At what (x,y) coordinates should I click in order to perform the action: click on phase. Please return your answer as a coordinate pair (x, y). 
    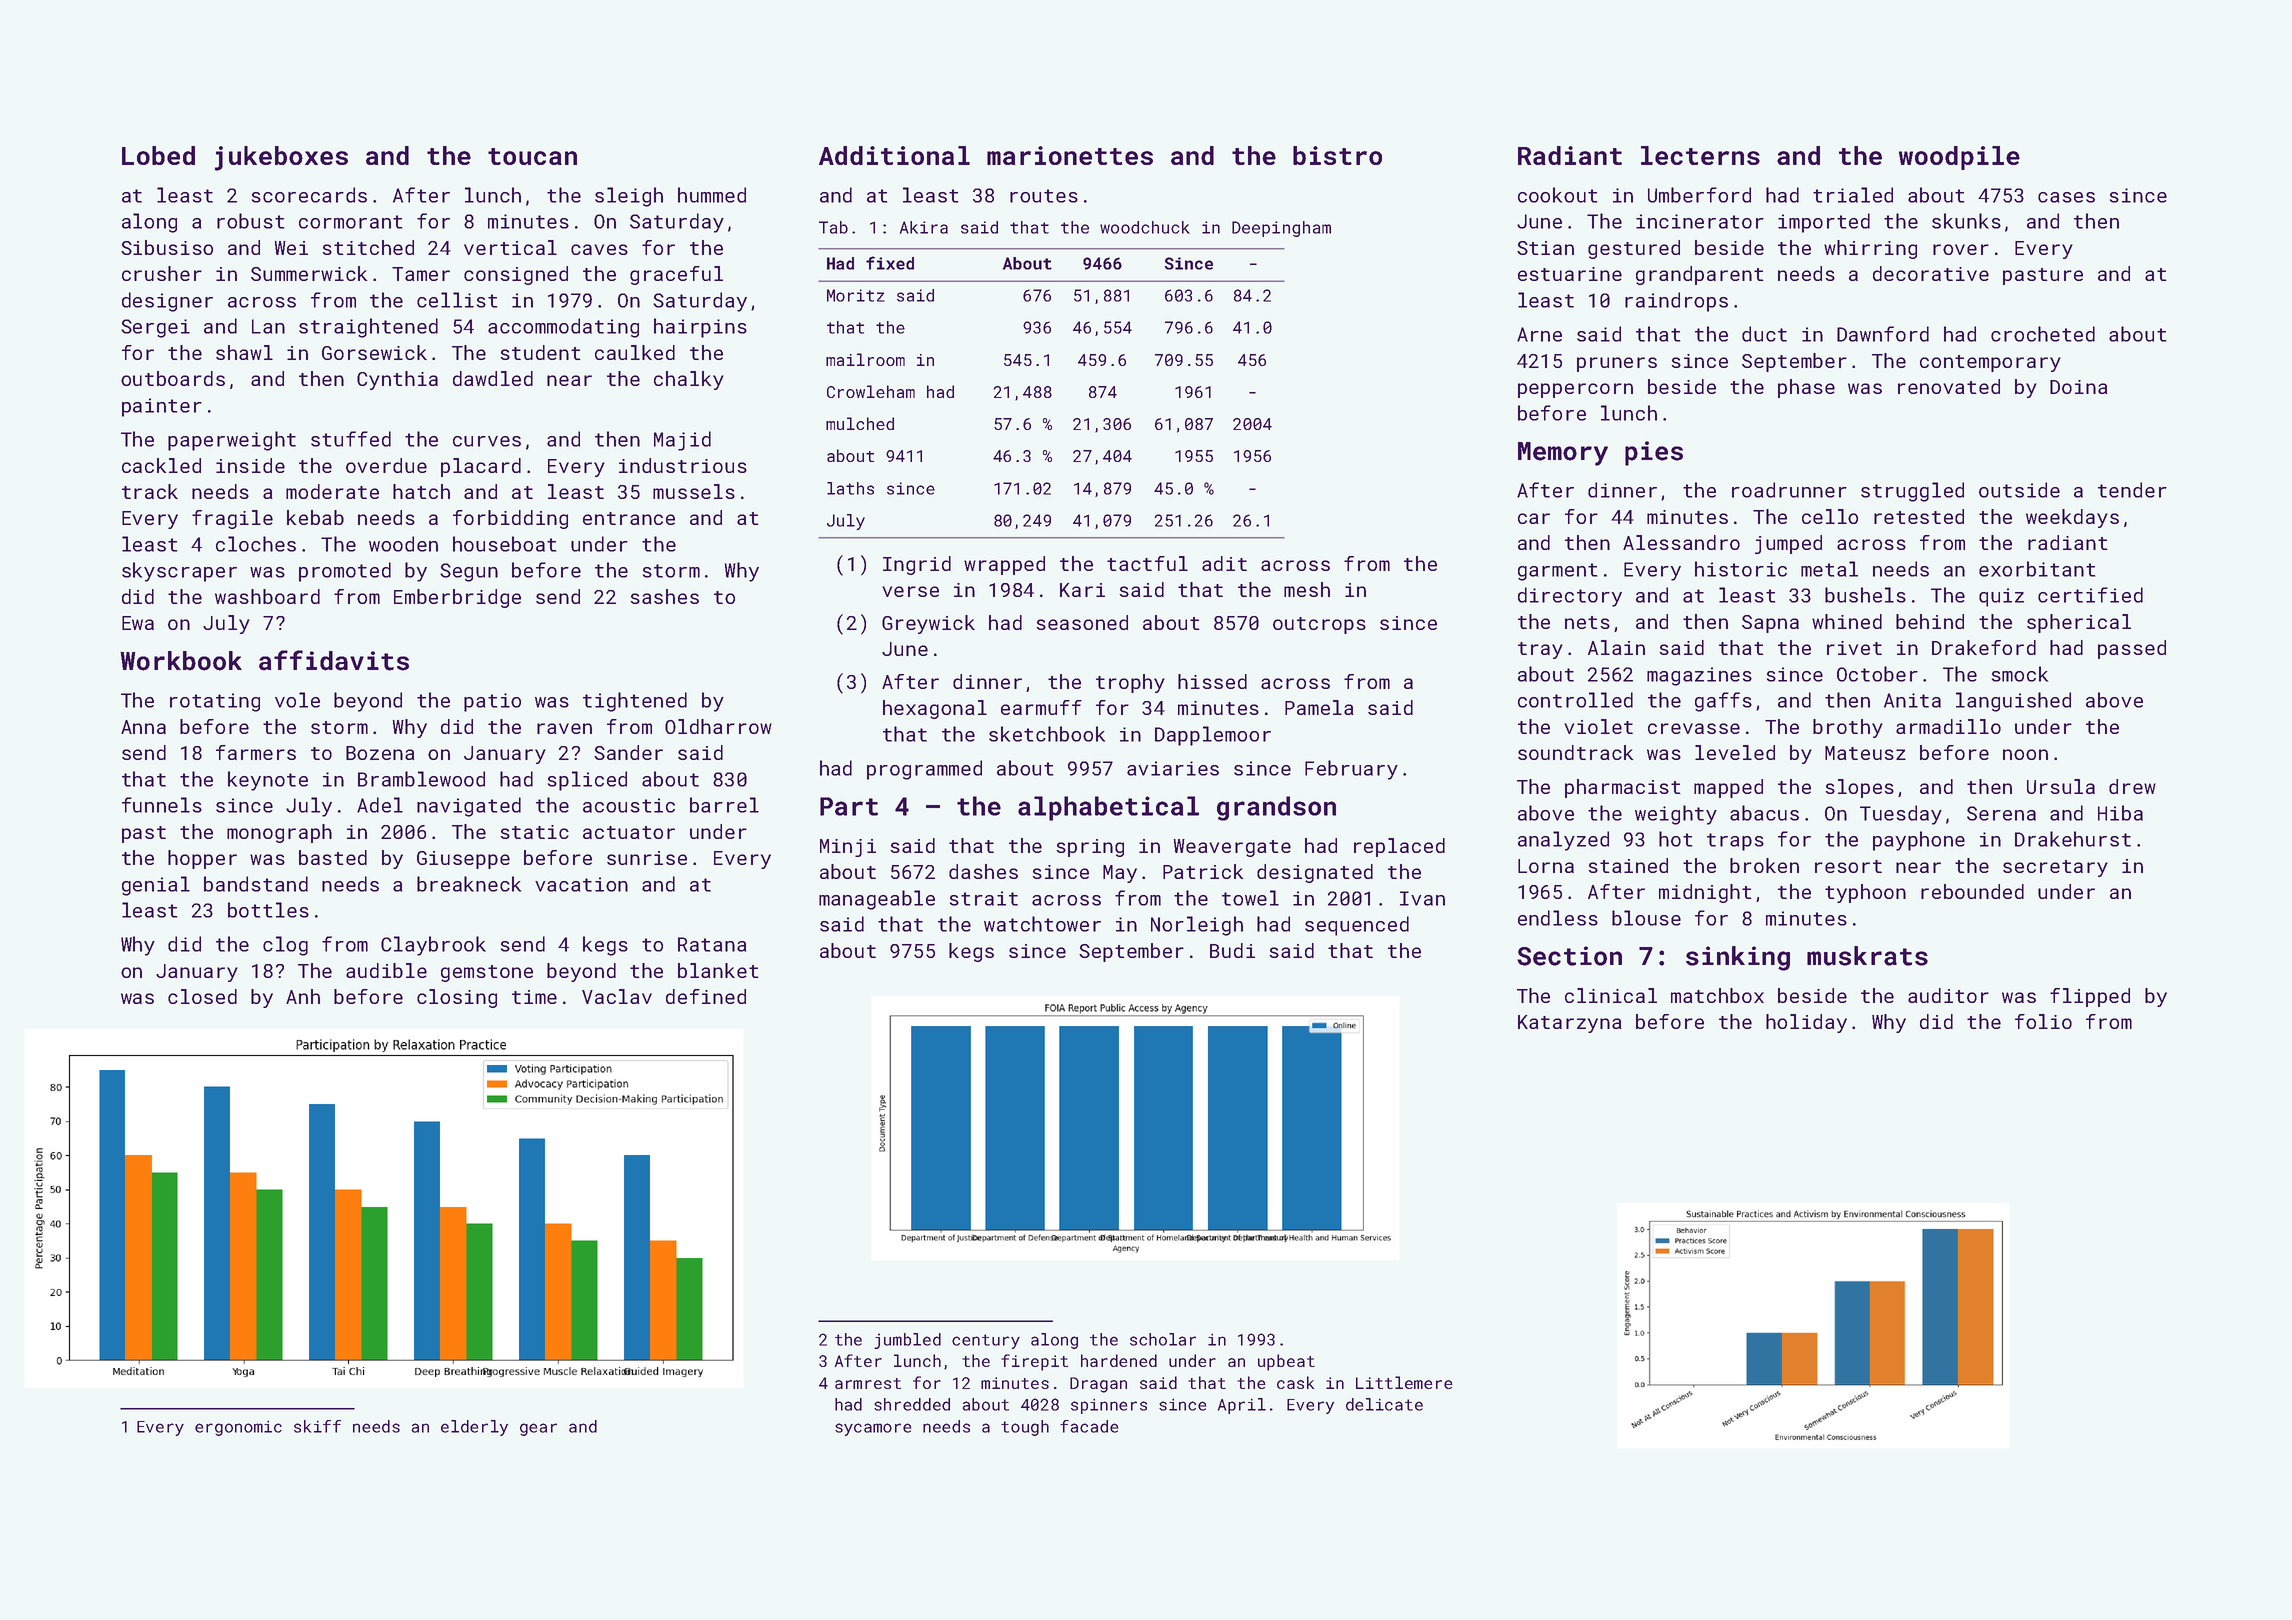
    Looking at the image, I should click on (1806, 388).
